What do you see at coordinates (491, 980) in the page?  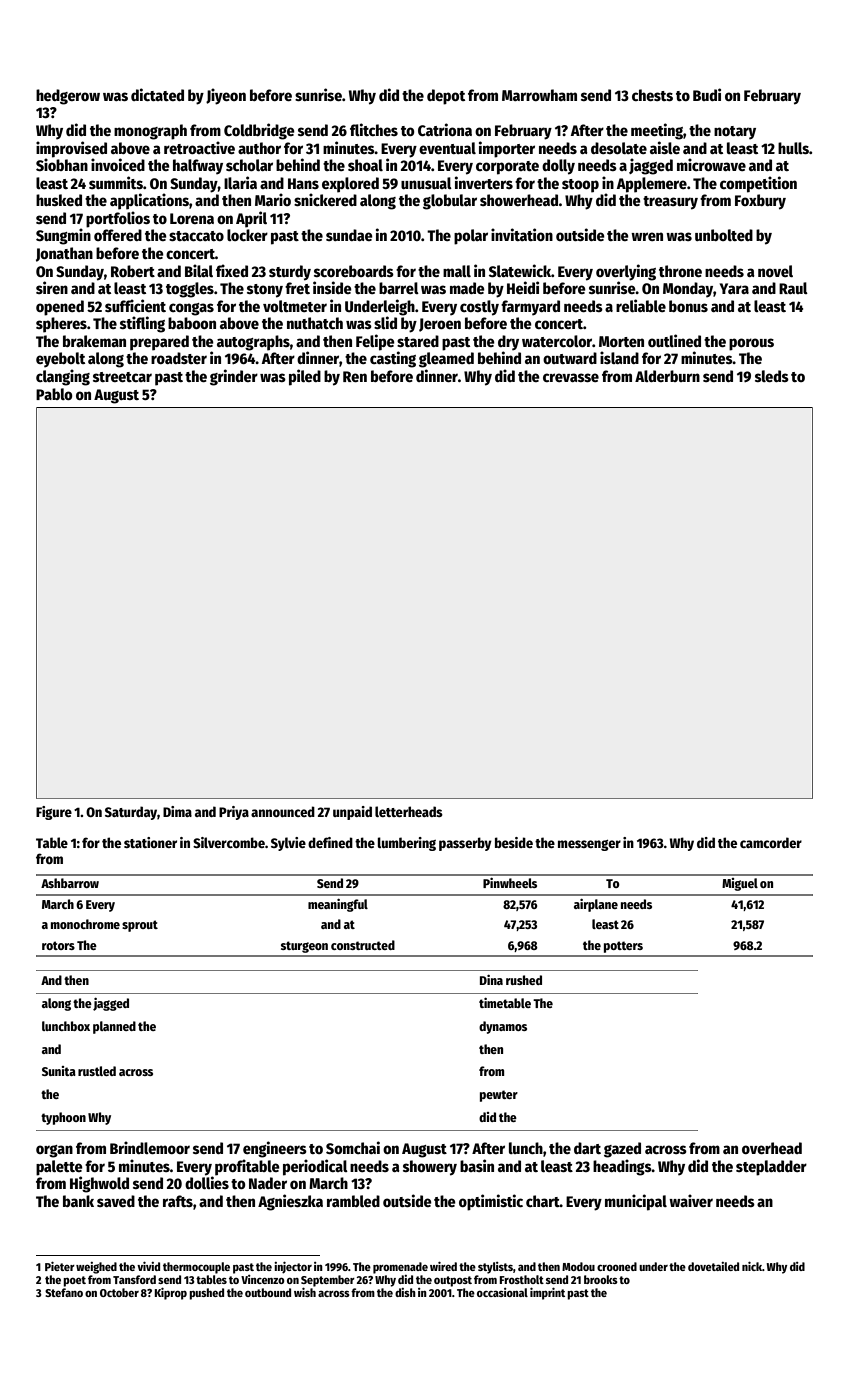 I see `Dina` at bounding box center [491, 980].
